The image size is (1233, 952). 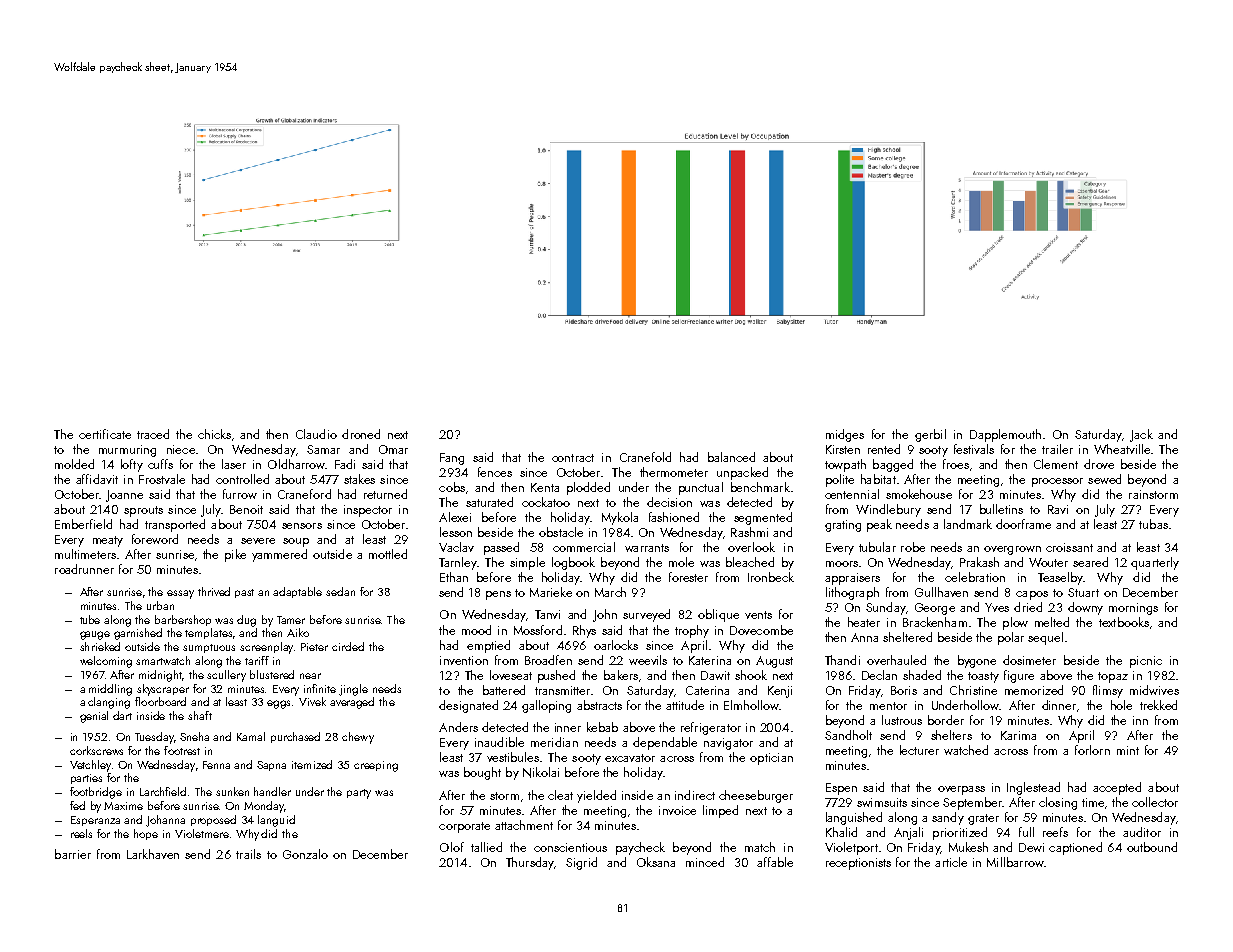 I want to click on reels, so click(x=81, y=833).
